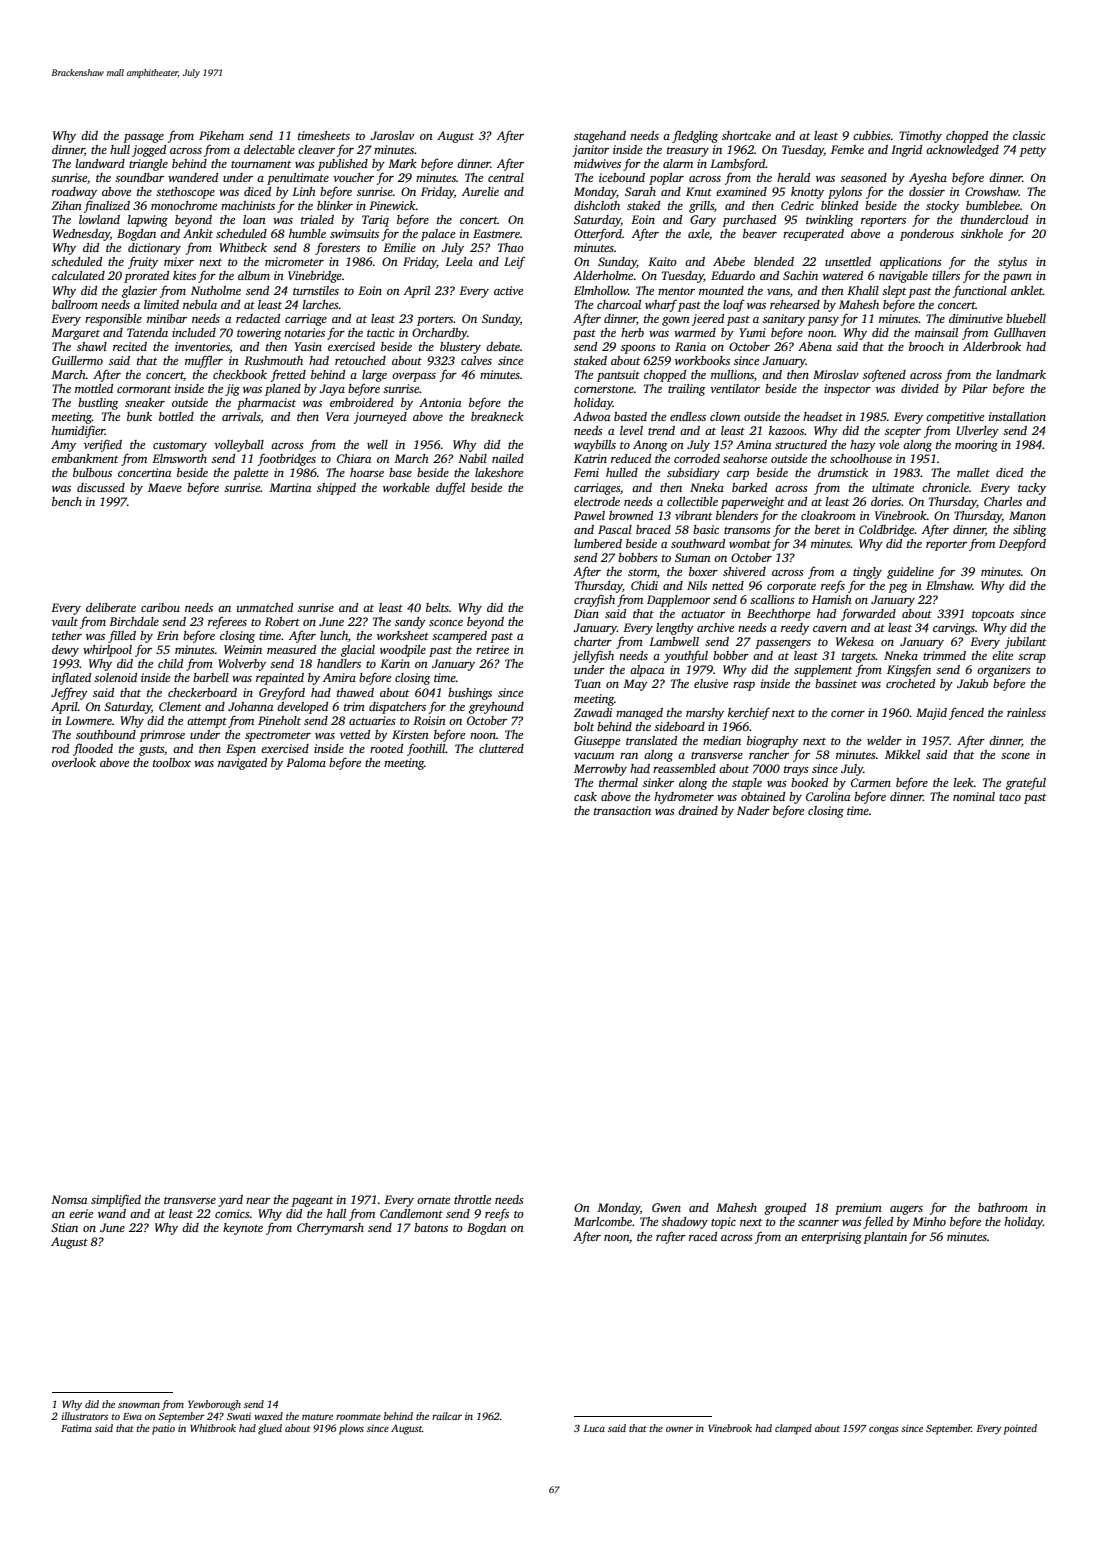 Image resolution: width=1098 pixels, height=1553 pixels. What do you see at coordinates (662, 261) in the page?
I see `Kaito` at bounding box center [662, 261].
